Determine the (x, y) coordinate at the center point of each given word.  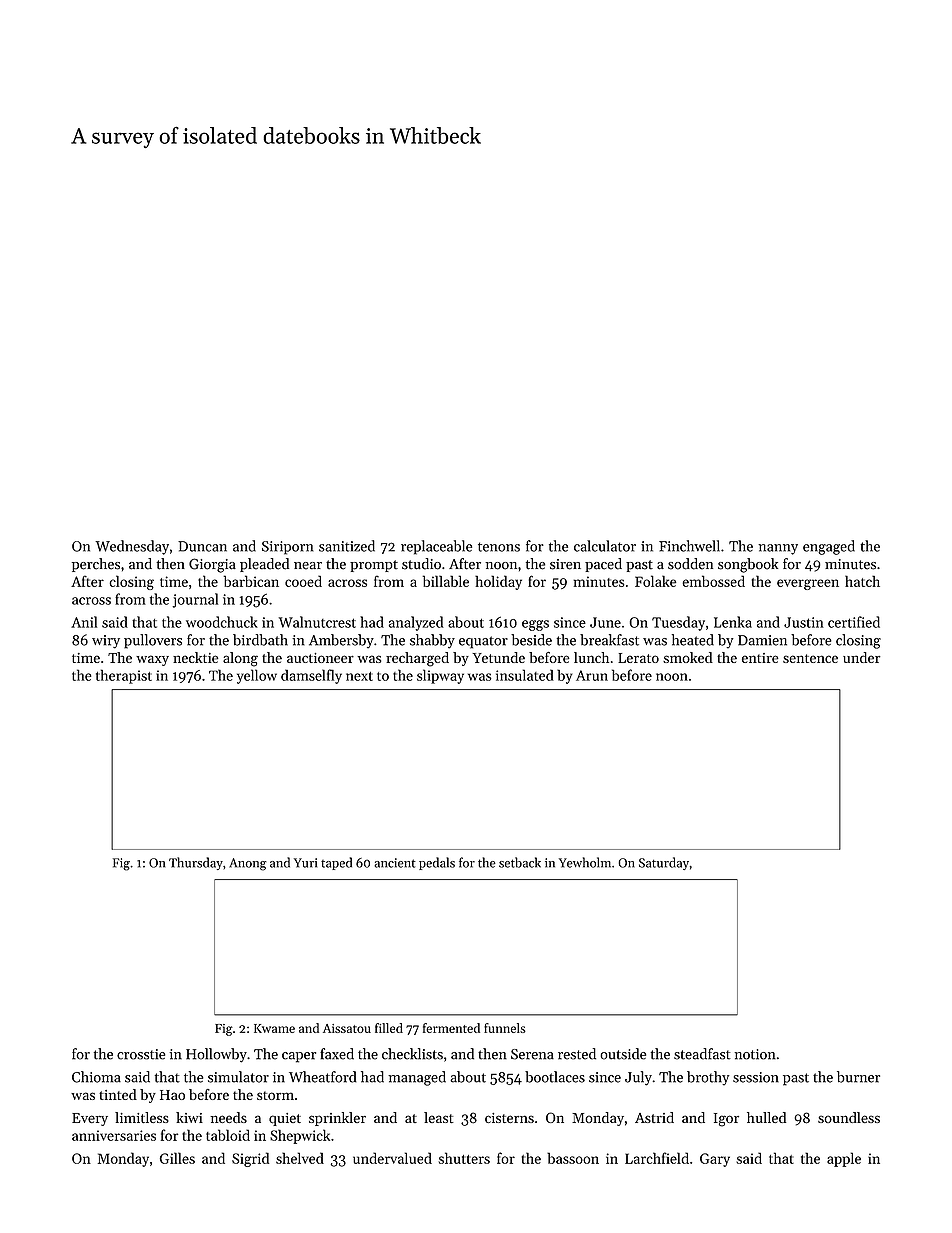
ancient (395, 863)
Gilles (177, 1158)
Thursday (196, 863)
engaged (829, 547)
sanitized (347, 546)
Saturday (664, 863)
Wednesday (132, 547)
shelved (300, 1158)
